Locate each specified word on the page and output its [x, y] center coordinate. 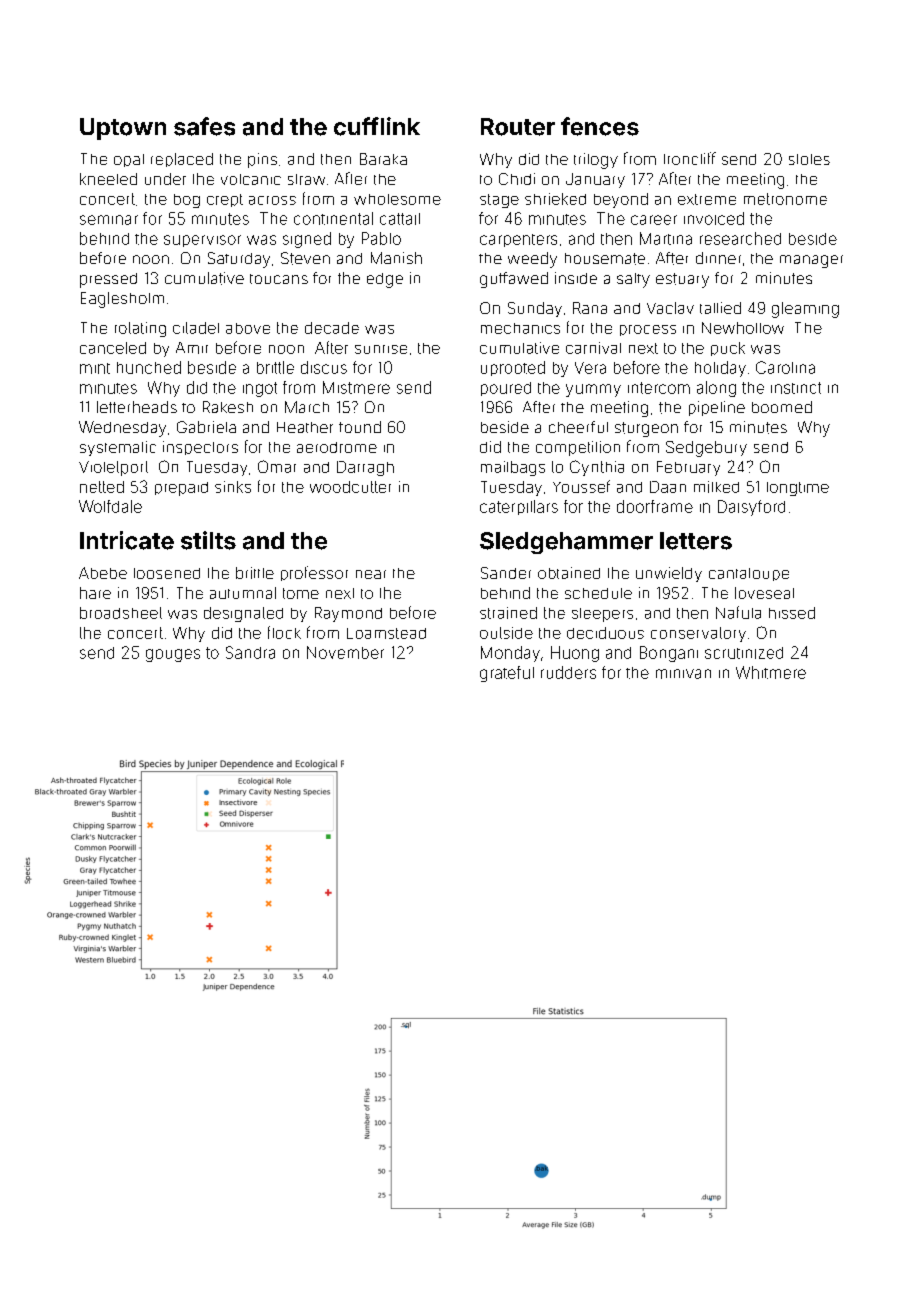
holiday [720, 369]
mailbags [513, 468]
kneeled [108, 179]
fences [600, 126]
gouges [173, 655]
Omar [277, 466]
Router [518, 127]
